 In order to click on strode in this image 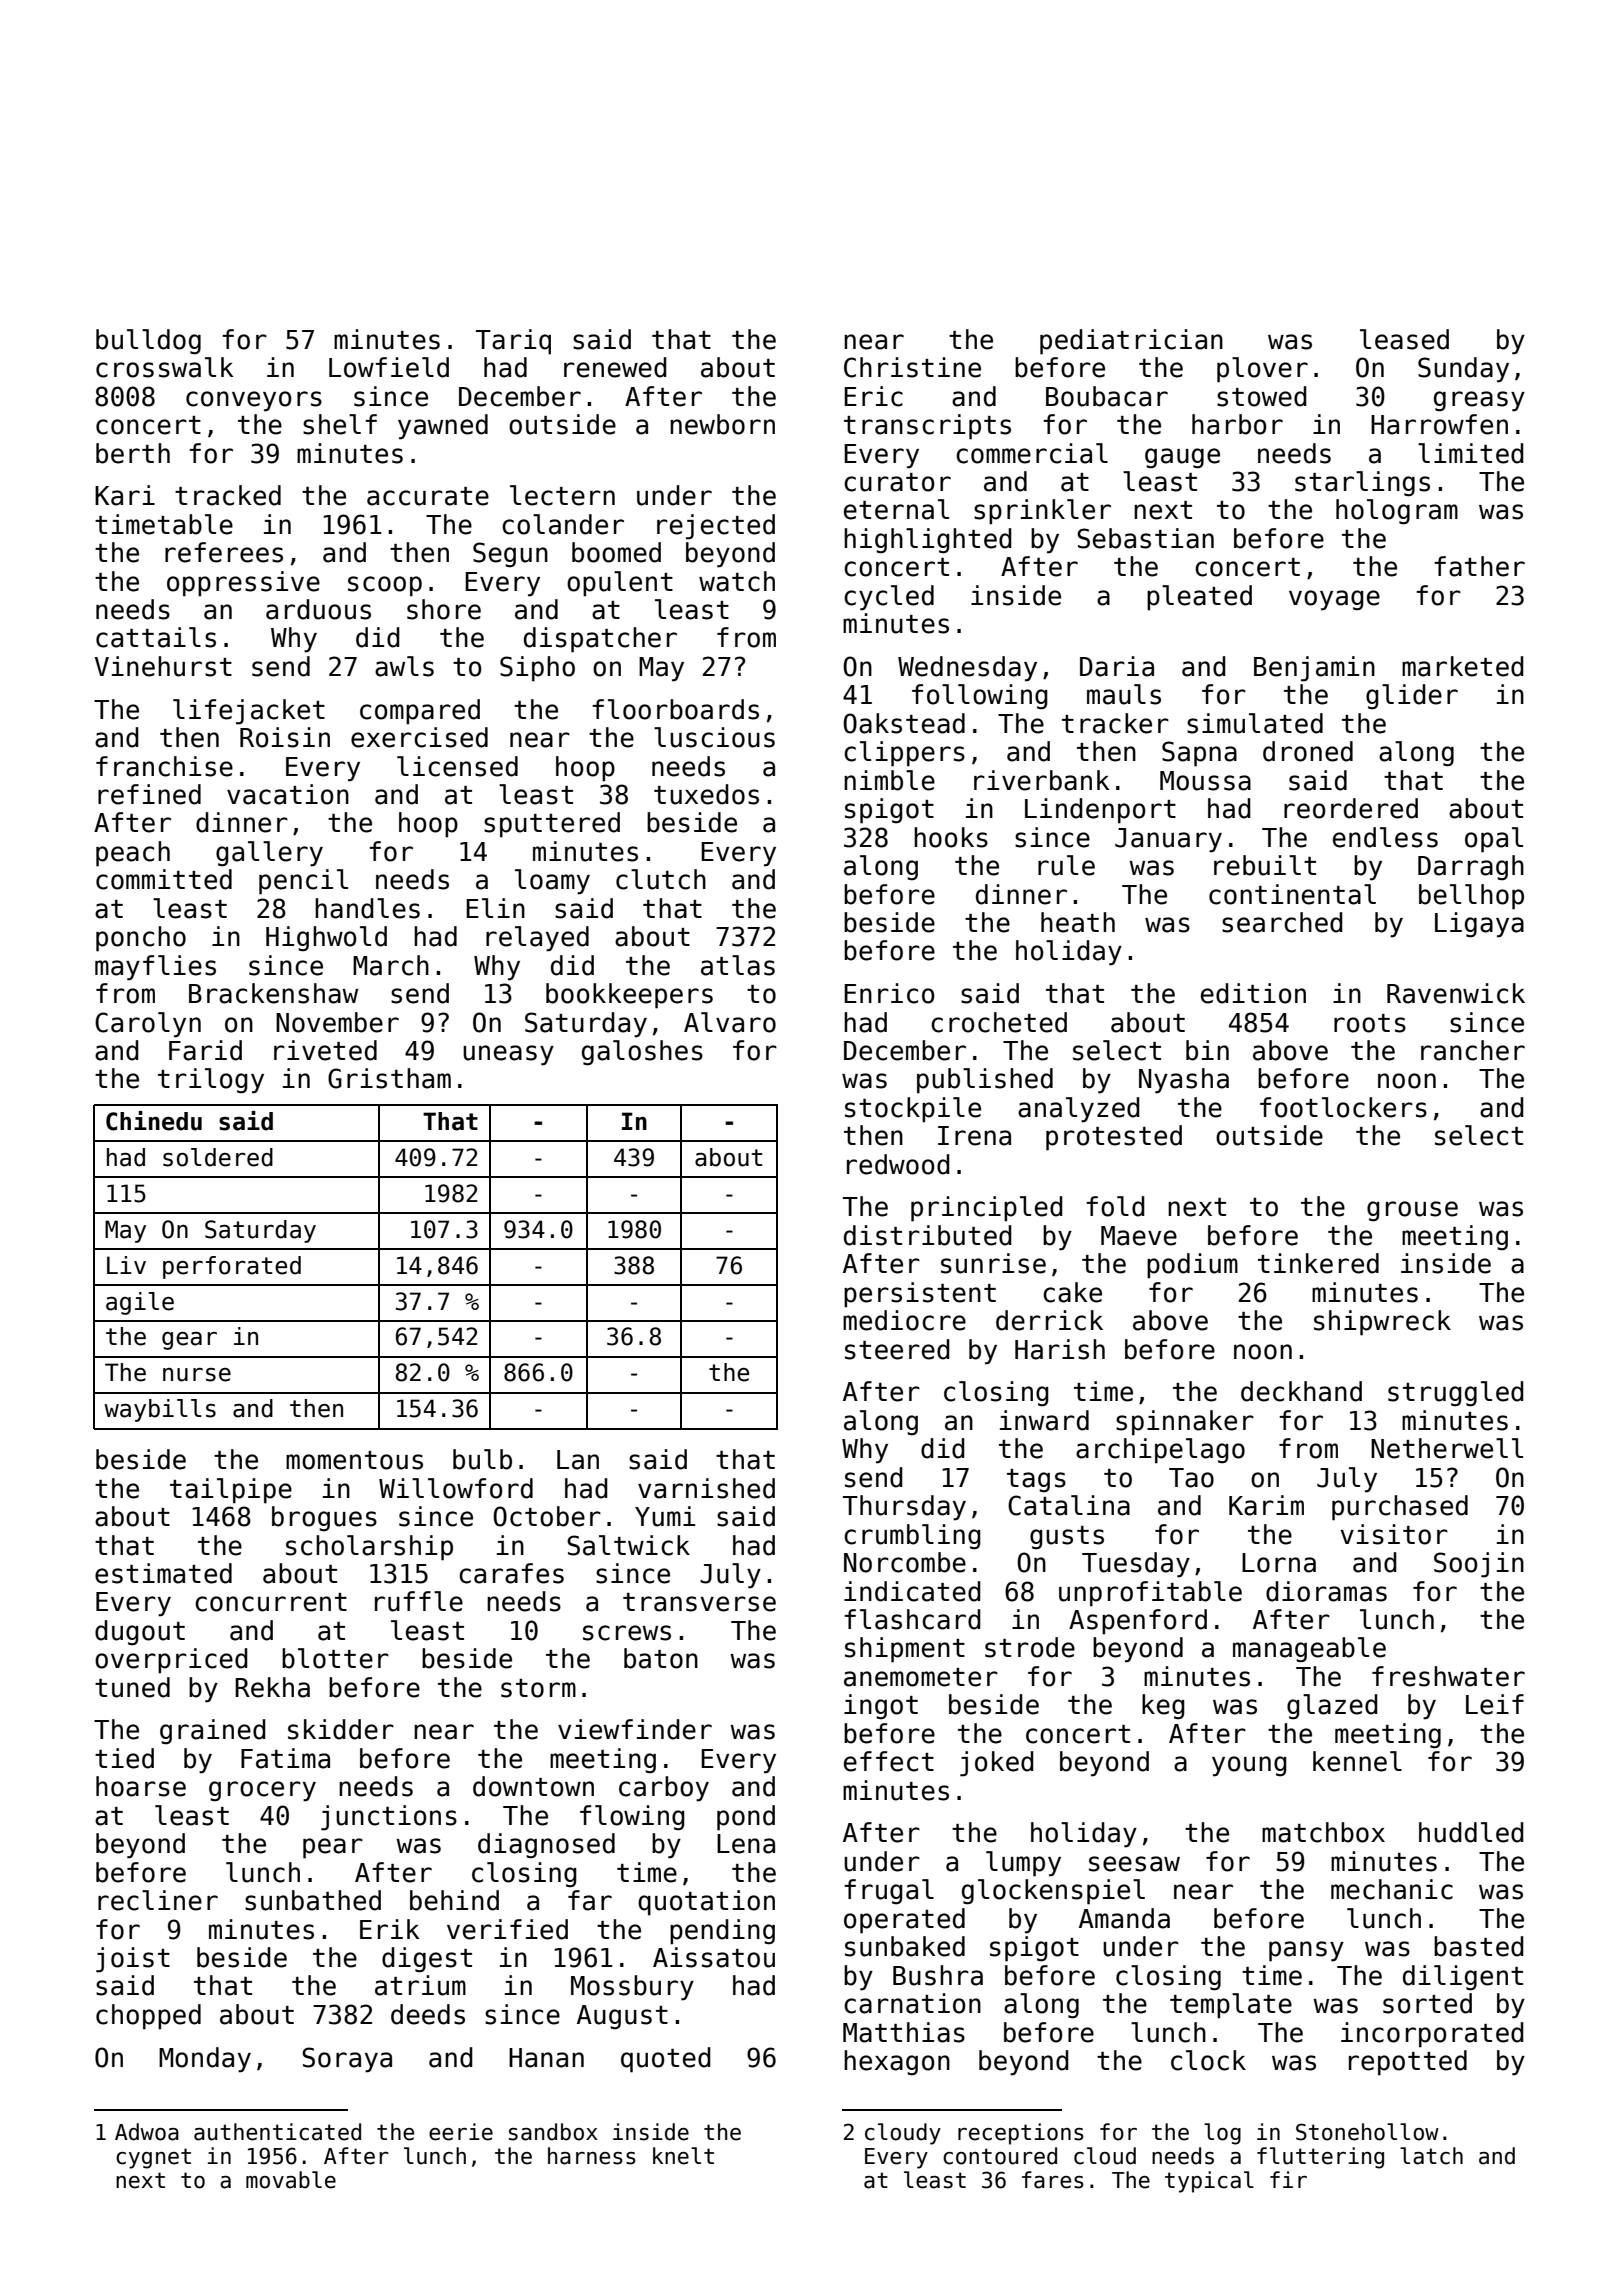, I will do `click(1030, 1647)`.
